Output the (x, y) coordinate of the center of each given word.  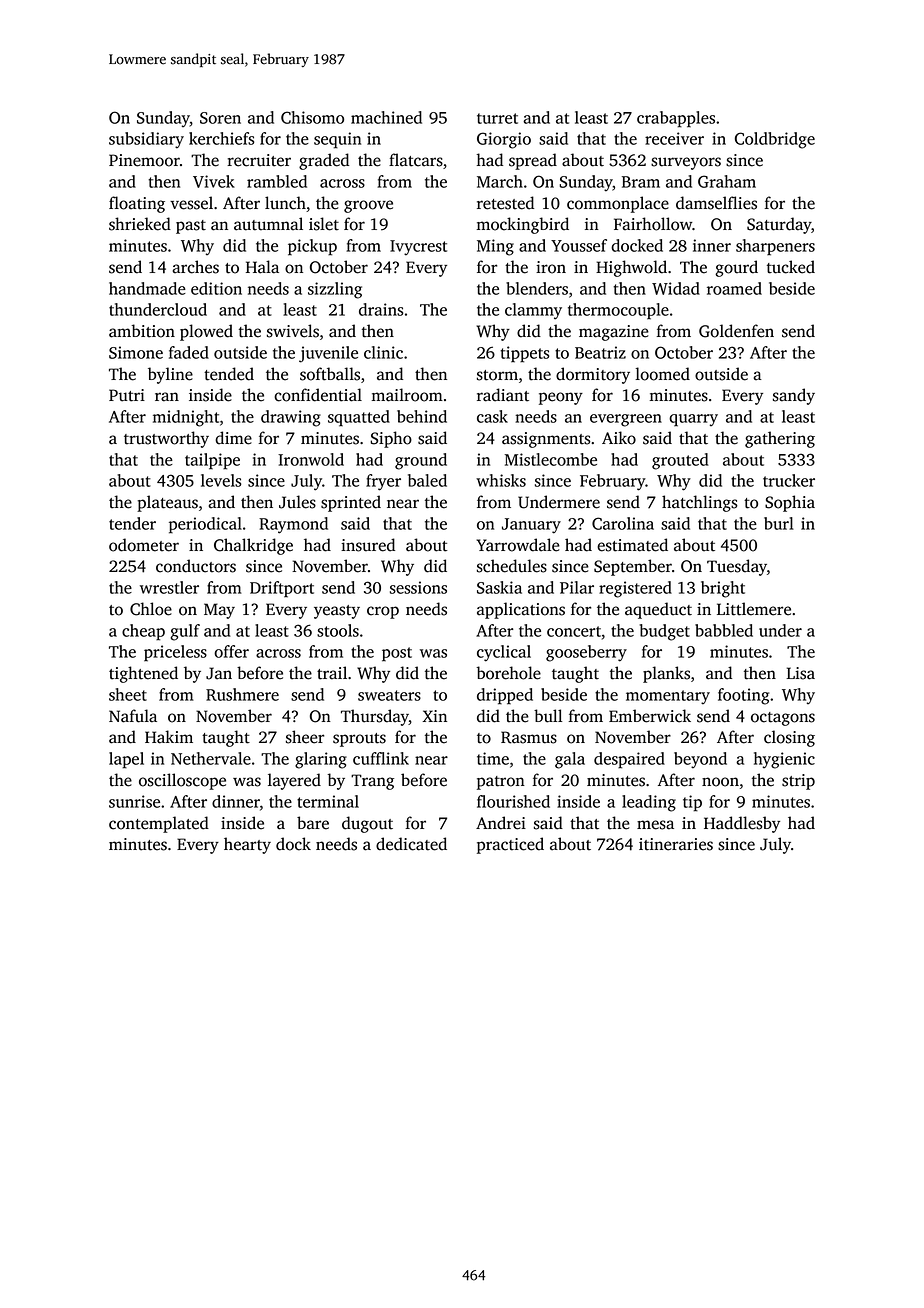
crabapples (676, 119)
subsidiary (146, 140)
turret (497, 118)
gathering (780, 439)
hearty (247, 845)
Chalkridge (253, 546)
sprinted (351, 503)
